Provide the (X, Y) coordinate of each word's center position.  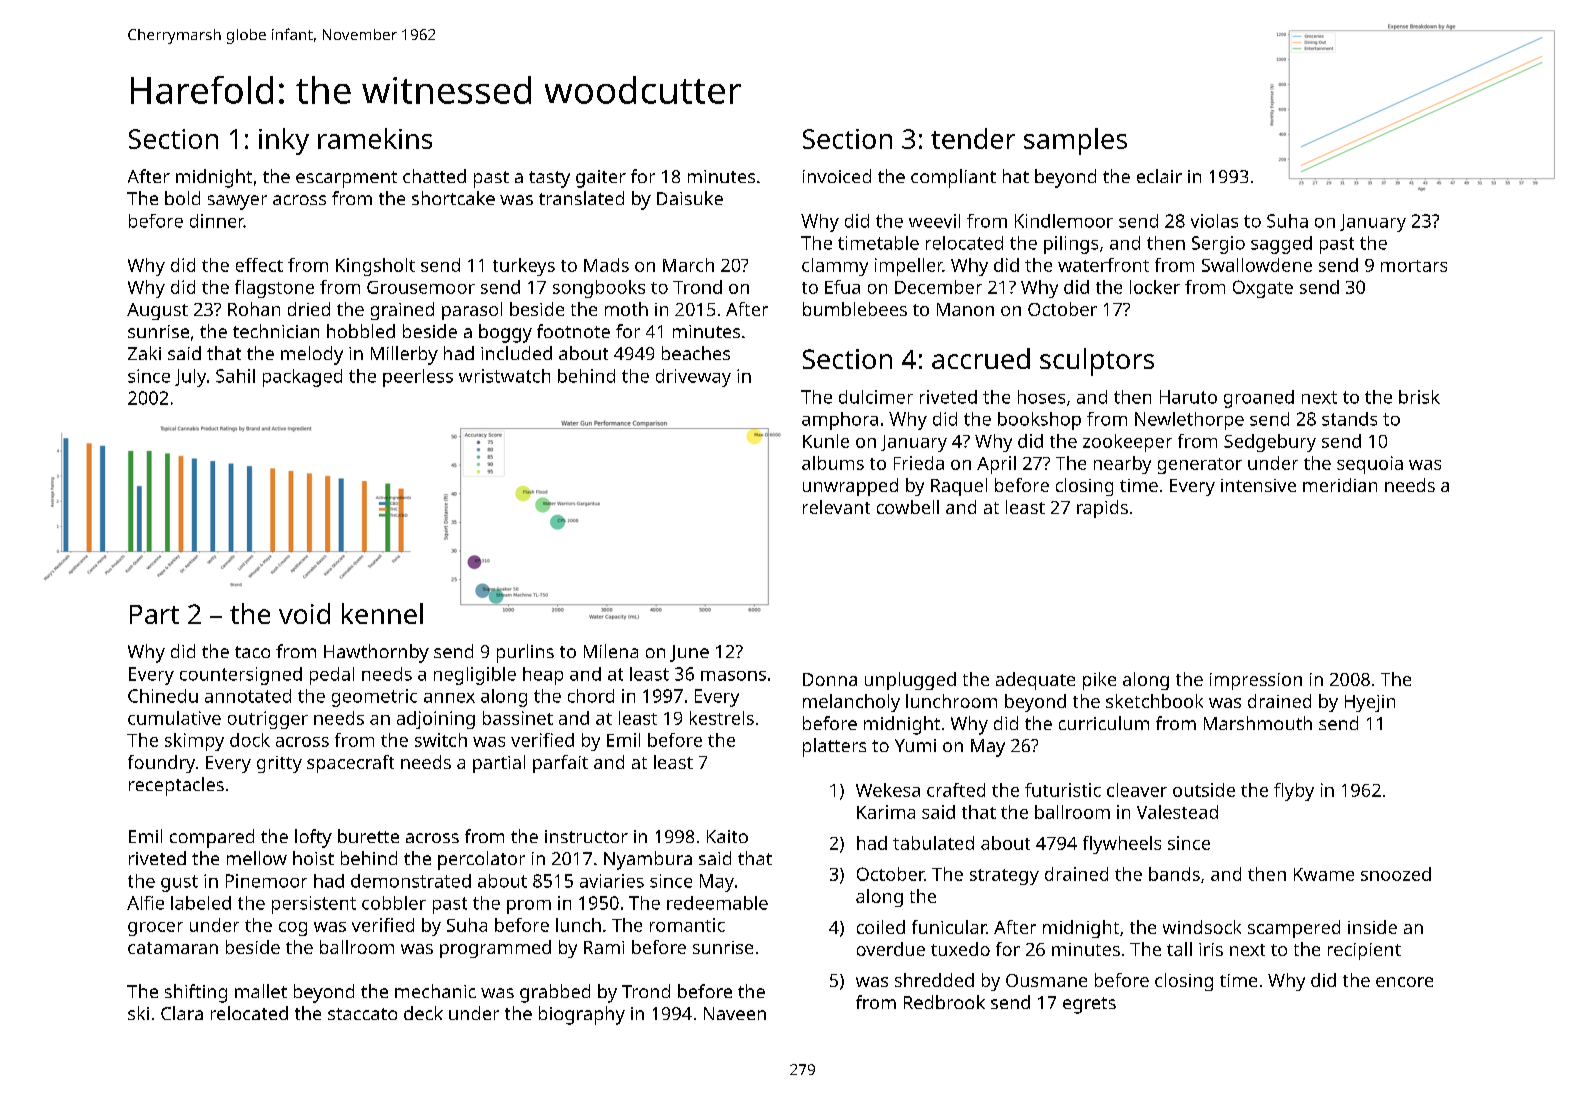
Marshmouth (1258, 723)
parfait (560, 764)
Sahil (235, 376)
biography (582, 1015)
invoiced (837, 176)
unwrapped (850, 487)
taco (252, 652)
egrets (1089, 1005)
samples (1075, 141)
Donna (830, 679)
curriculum (1104, 723)
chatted (434, 176)
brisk (1419, 397)
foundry (161, 764)
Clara (182, 1013)
